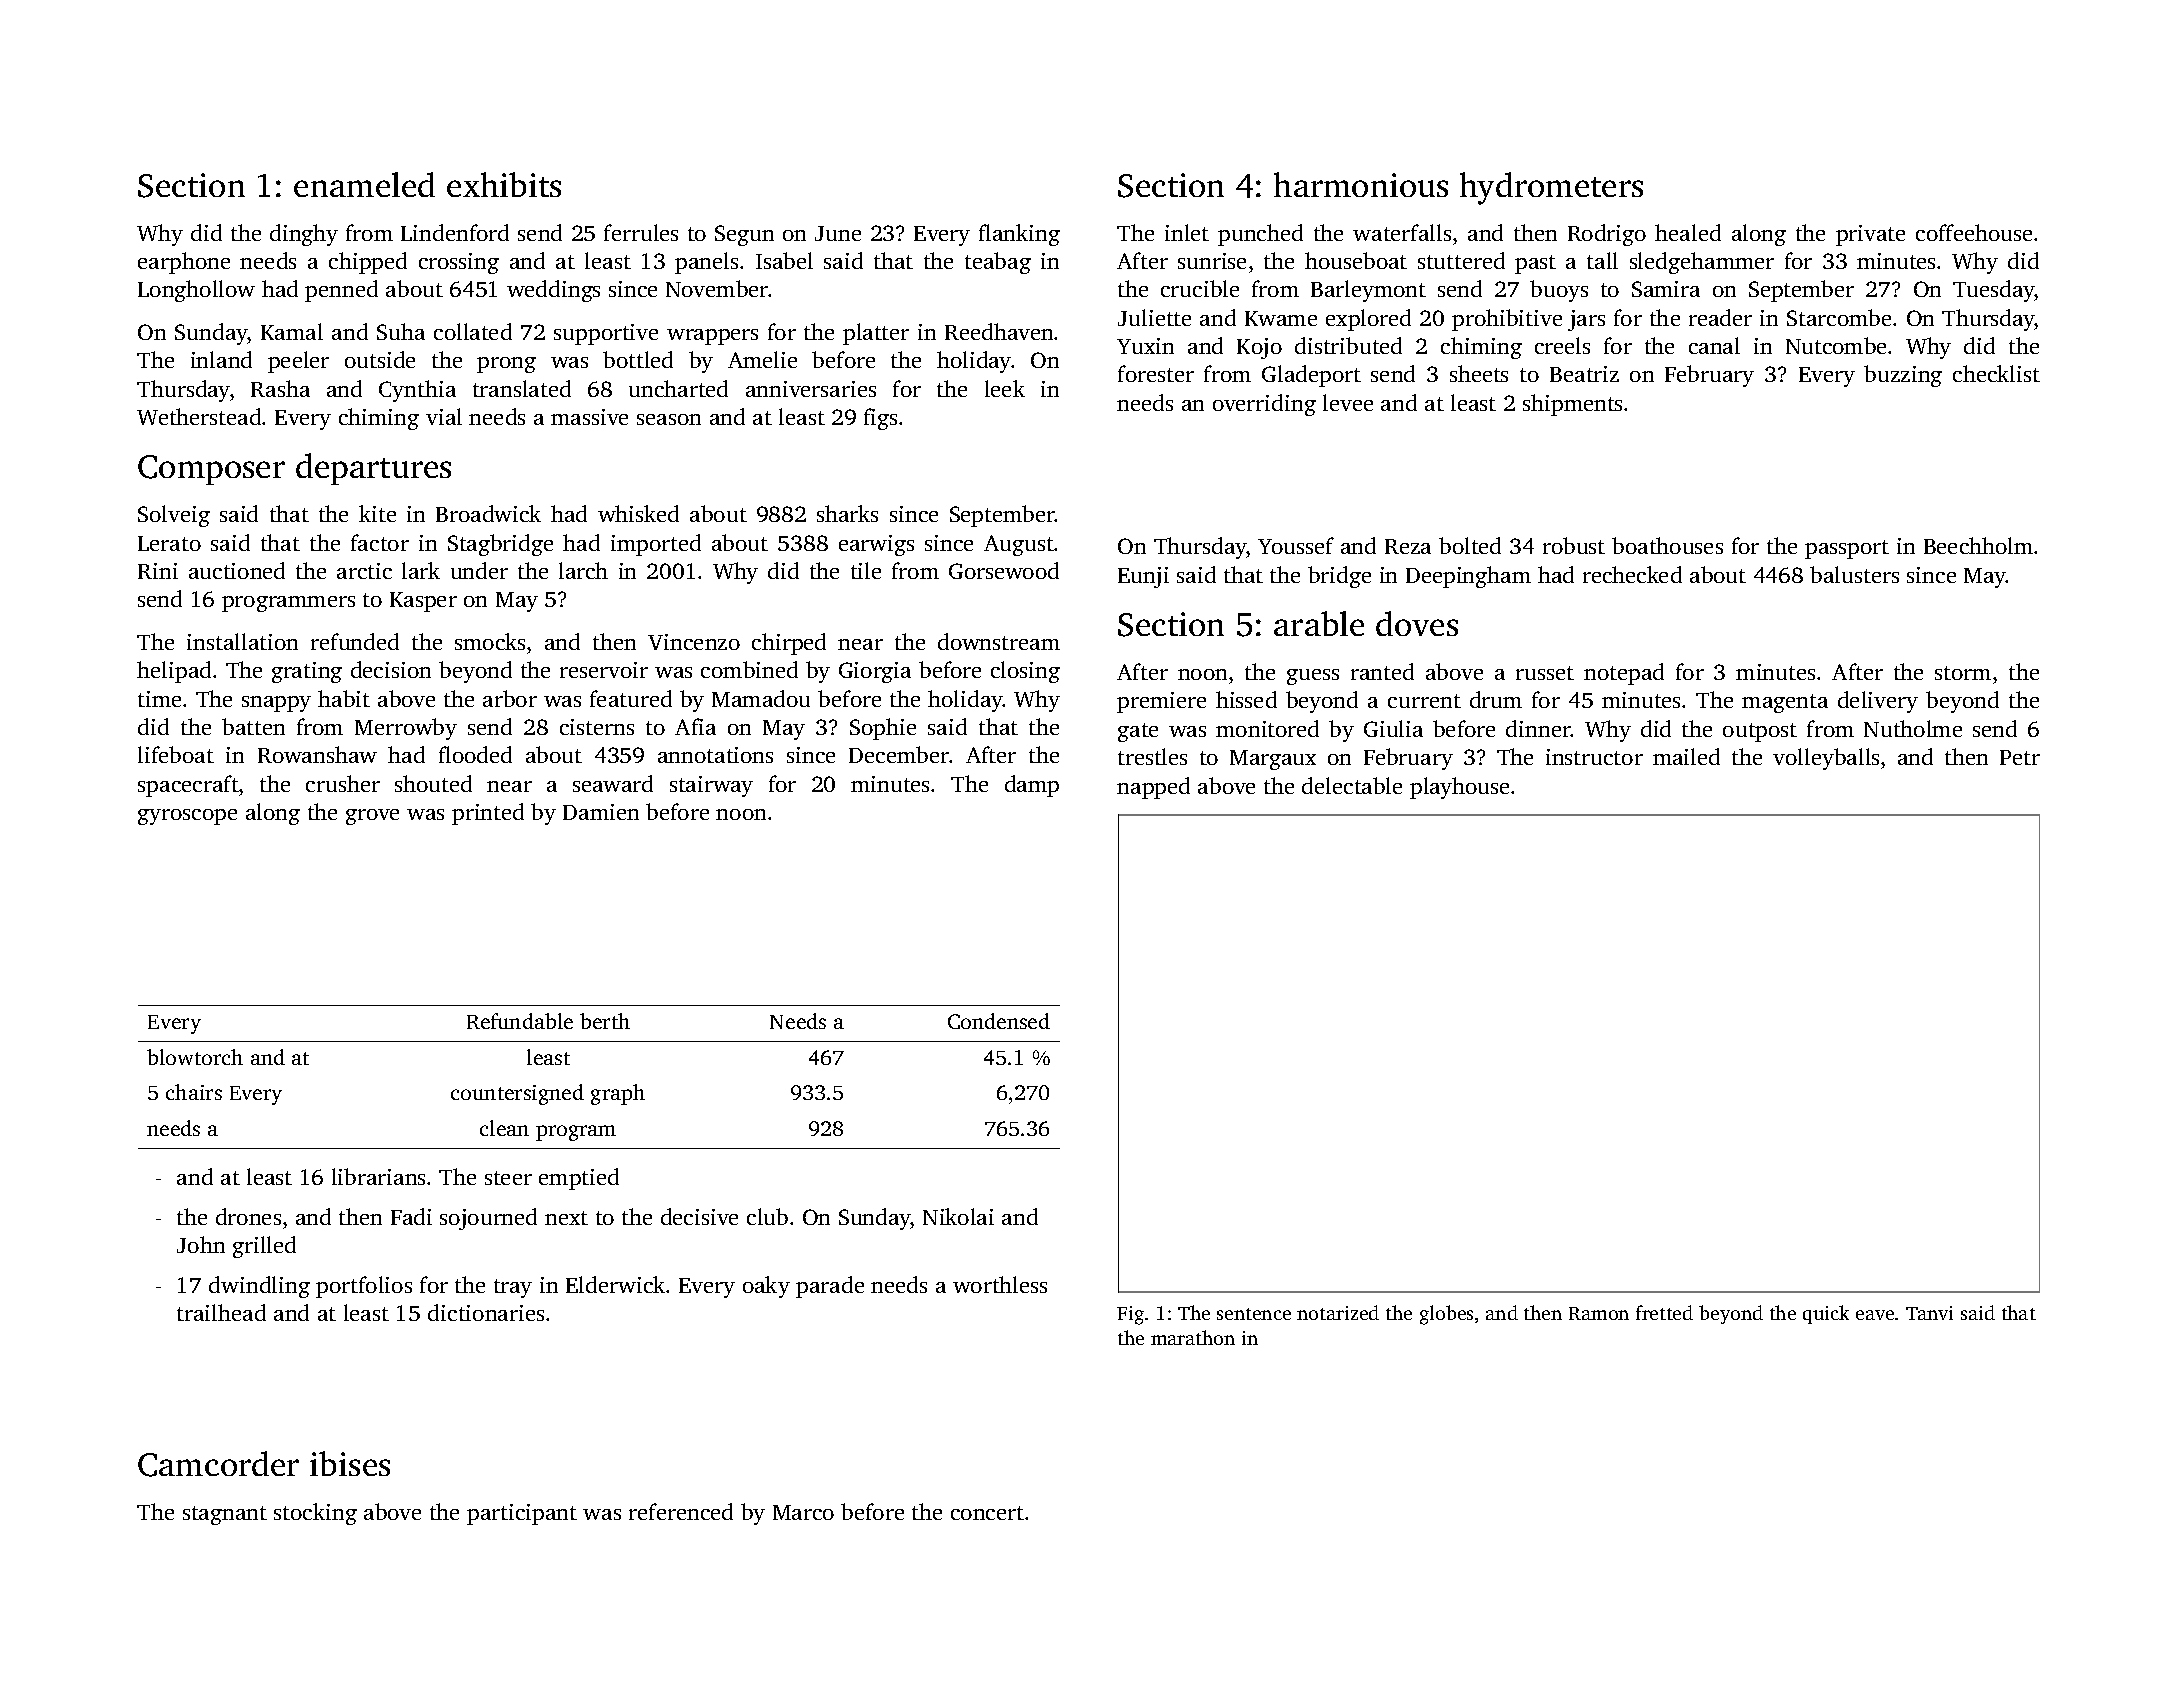 This screenshot has width=2178, height=1683. What do you see at coordinates (187, 817) in the screenshot?
I see `gyroscope` at bounding box center [187, 817].
